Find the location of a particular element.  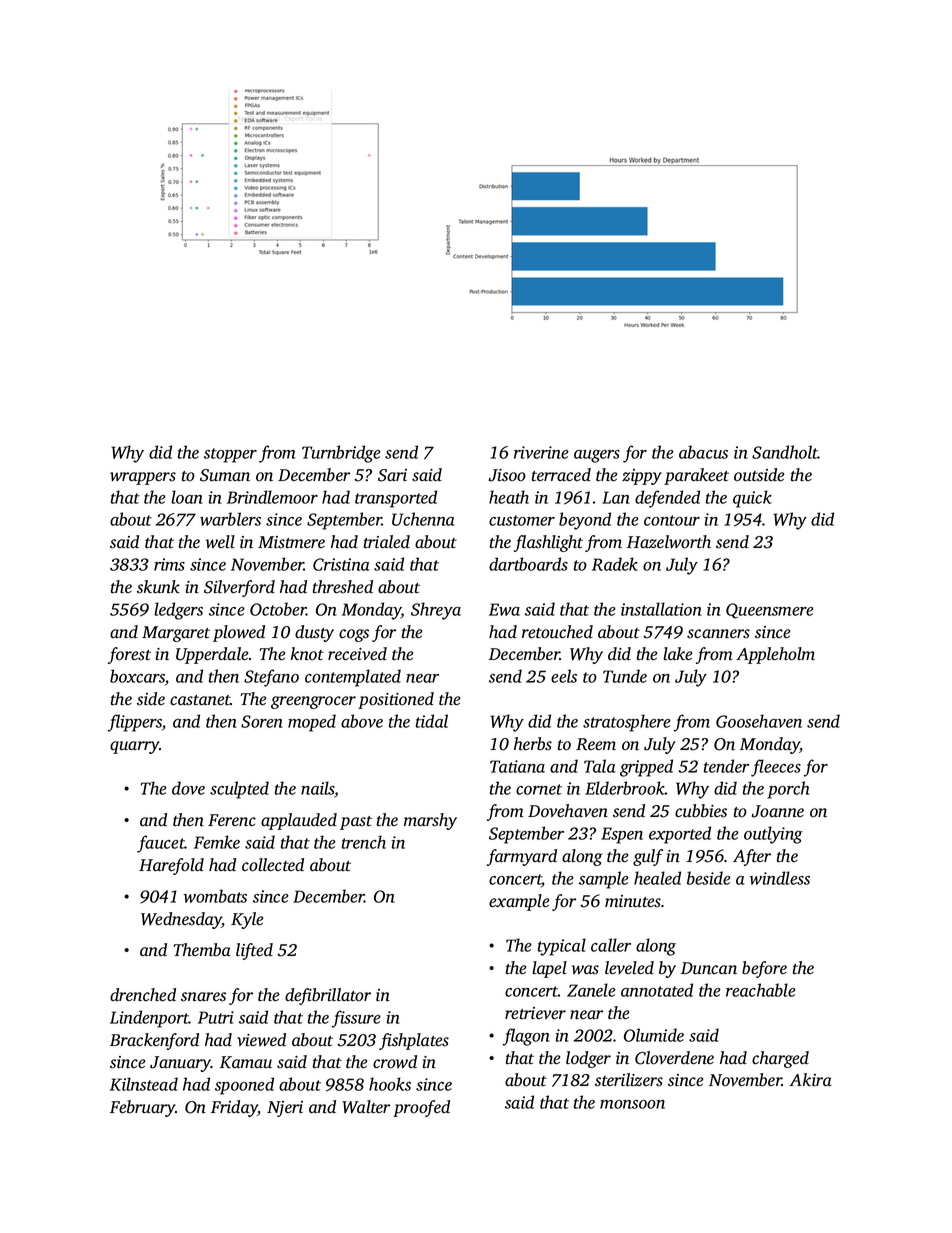

Kilnstead is located at coordinates (144, 1084).
